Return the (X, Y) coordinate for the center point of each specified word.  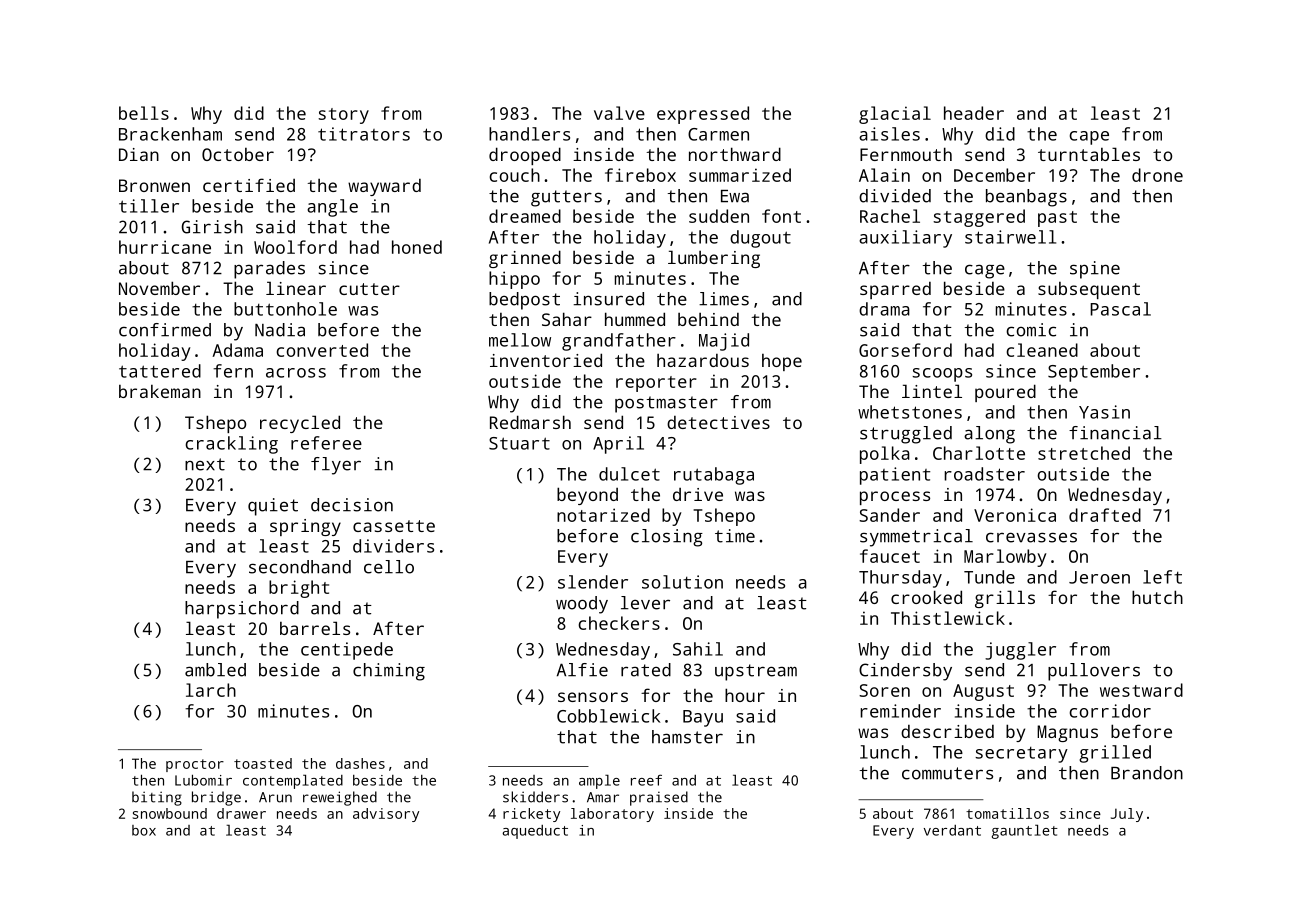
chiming (389, 672)
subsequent (1089, 290)
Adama (237, 350)
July (1127, 815)
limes (724, 299)
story (343, 116)
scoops (942, 375)
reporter (656, 384)
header (974, 113)
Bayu (703, 718)
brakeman (160, 391)
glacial (895, 115)
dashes (360, 763)
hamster (687, 737)
